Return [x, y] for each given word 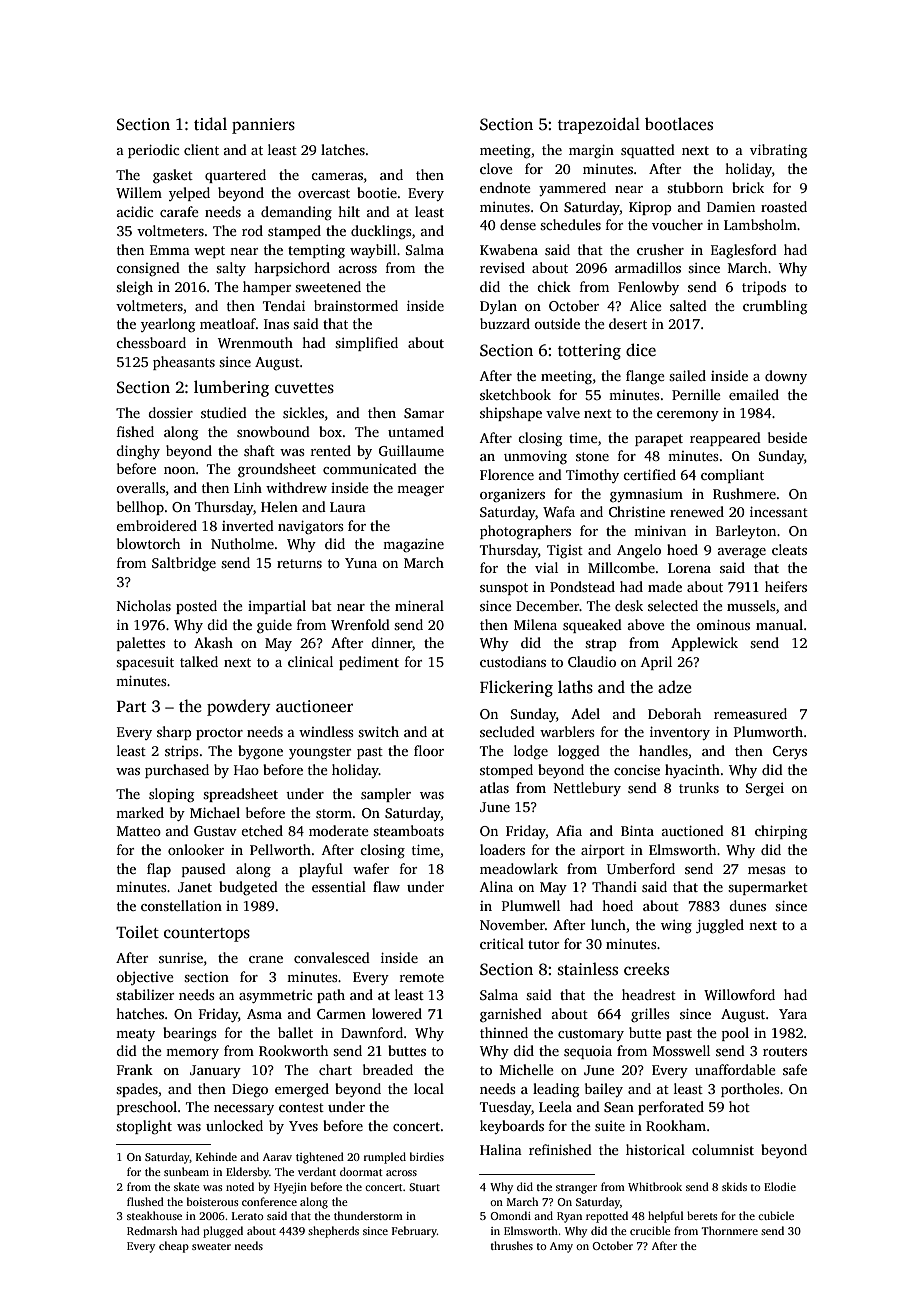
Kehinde [216, 1156]
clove [496, 168]
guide [274, 626]
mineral [419, 605]
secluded [507, 731]
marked [140, 812]
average [742, 553]
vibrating [778, 151]
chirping [781, 832]
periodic [153, 151]
